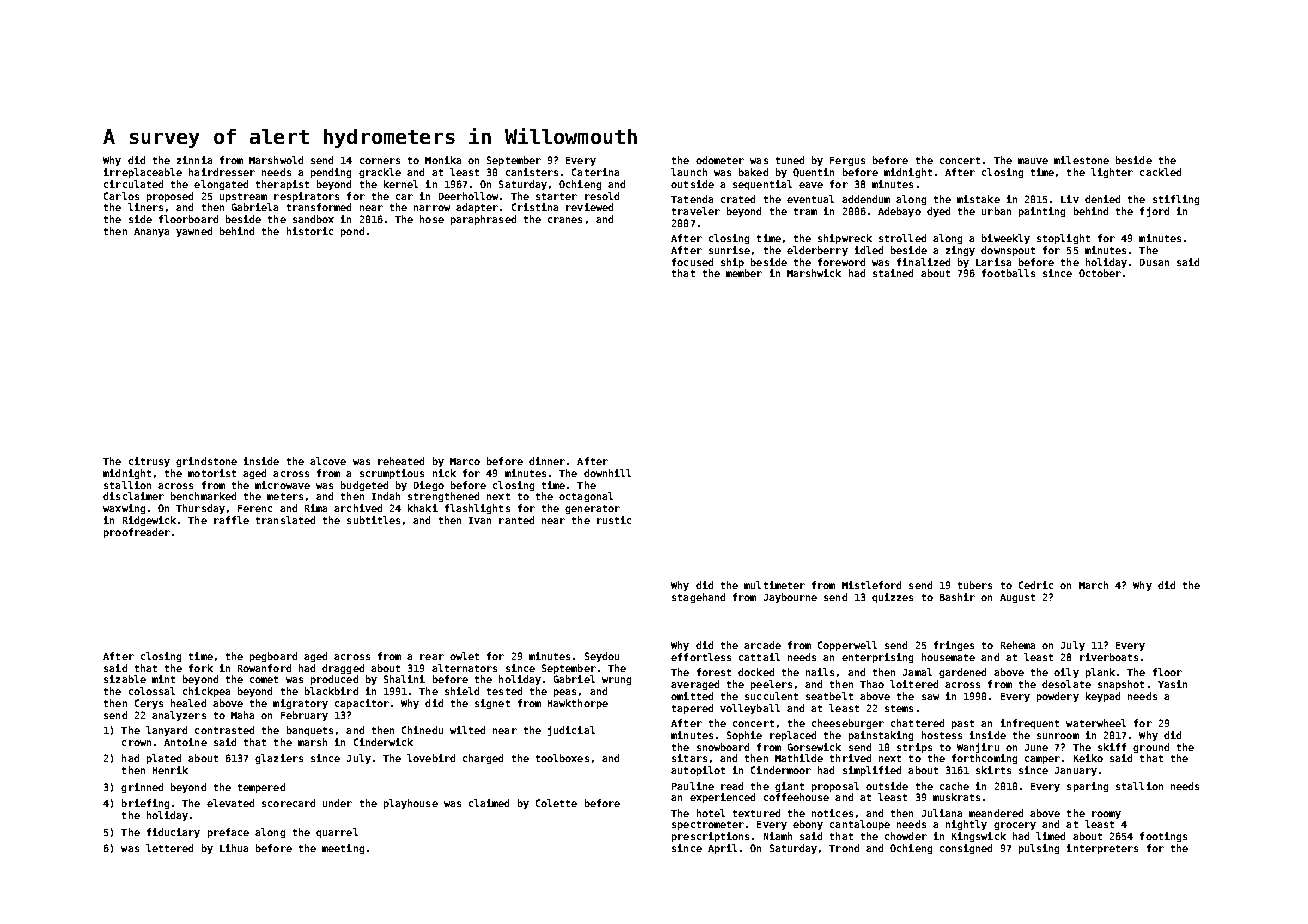 Image resolution: width=1308 pixels, height=924 pixels. What do you see at coordinates (1036, 585) in the screenshot?
I see `Cedric` at bounding box center [1036, 585].
